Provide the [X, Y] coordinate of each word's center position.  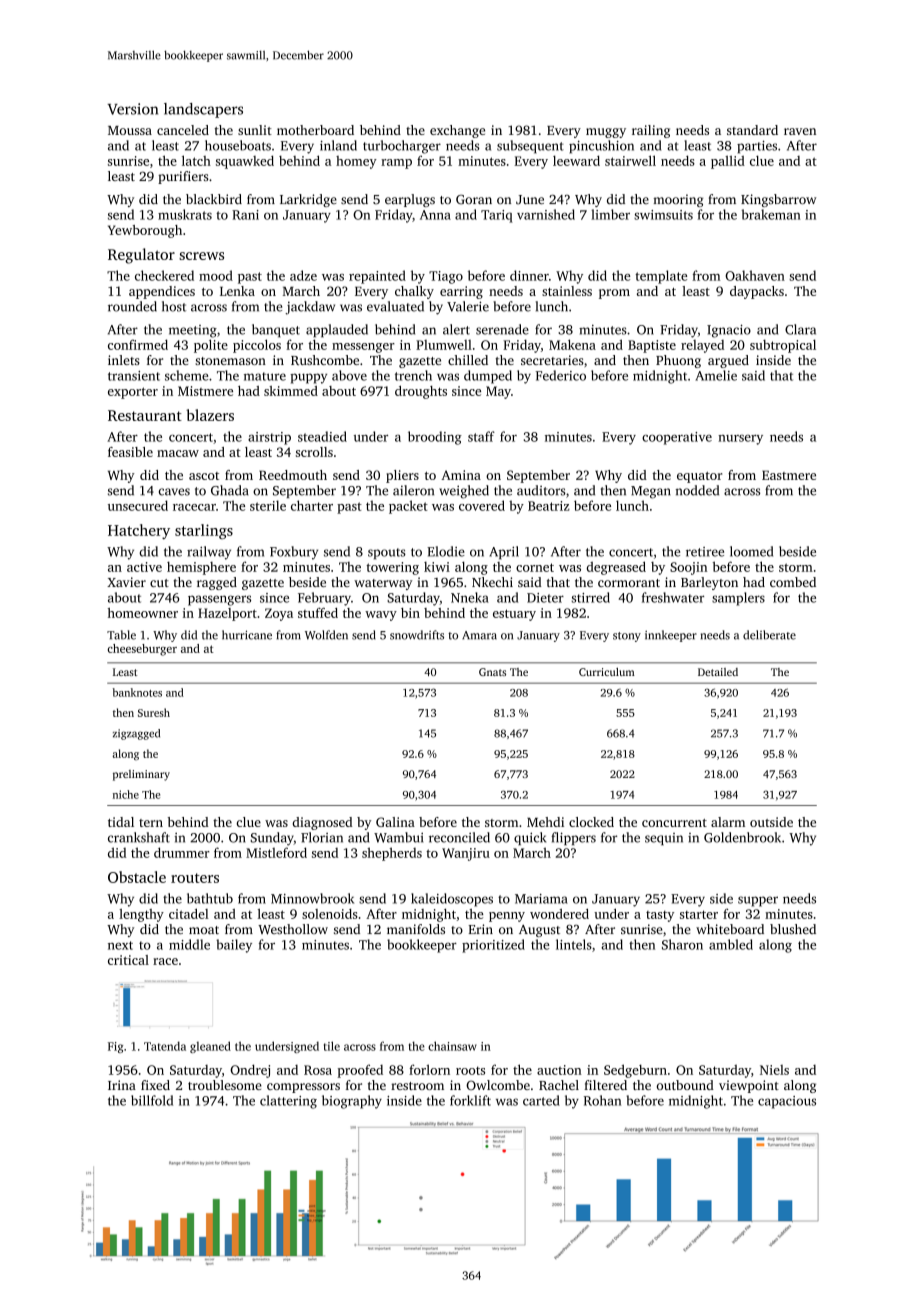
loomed [751, 551]
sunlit [255, 130]
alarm [728, 822]
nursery [740, 440]
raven [800, 131]
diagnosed [322, 823]
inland [338, 145]
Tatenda [165, 1046]
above [349, 375]
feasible [130, 452]
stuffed [318, 613]
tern [151, 823]
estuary [514, 615]
